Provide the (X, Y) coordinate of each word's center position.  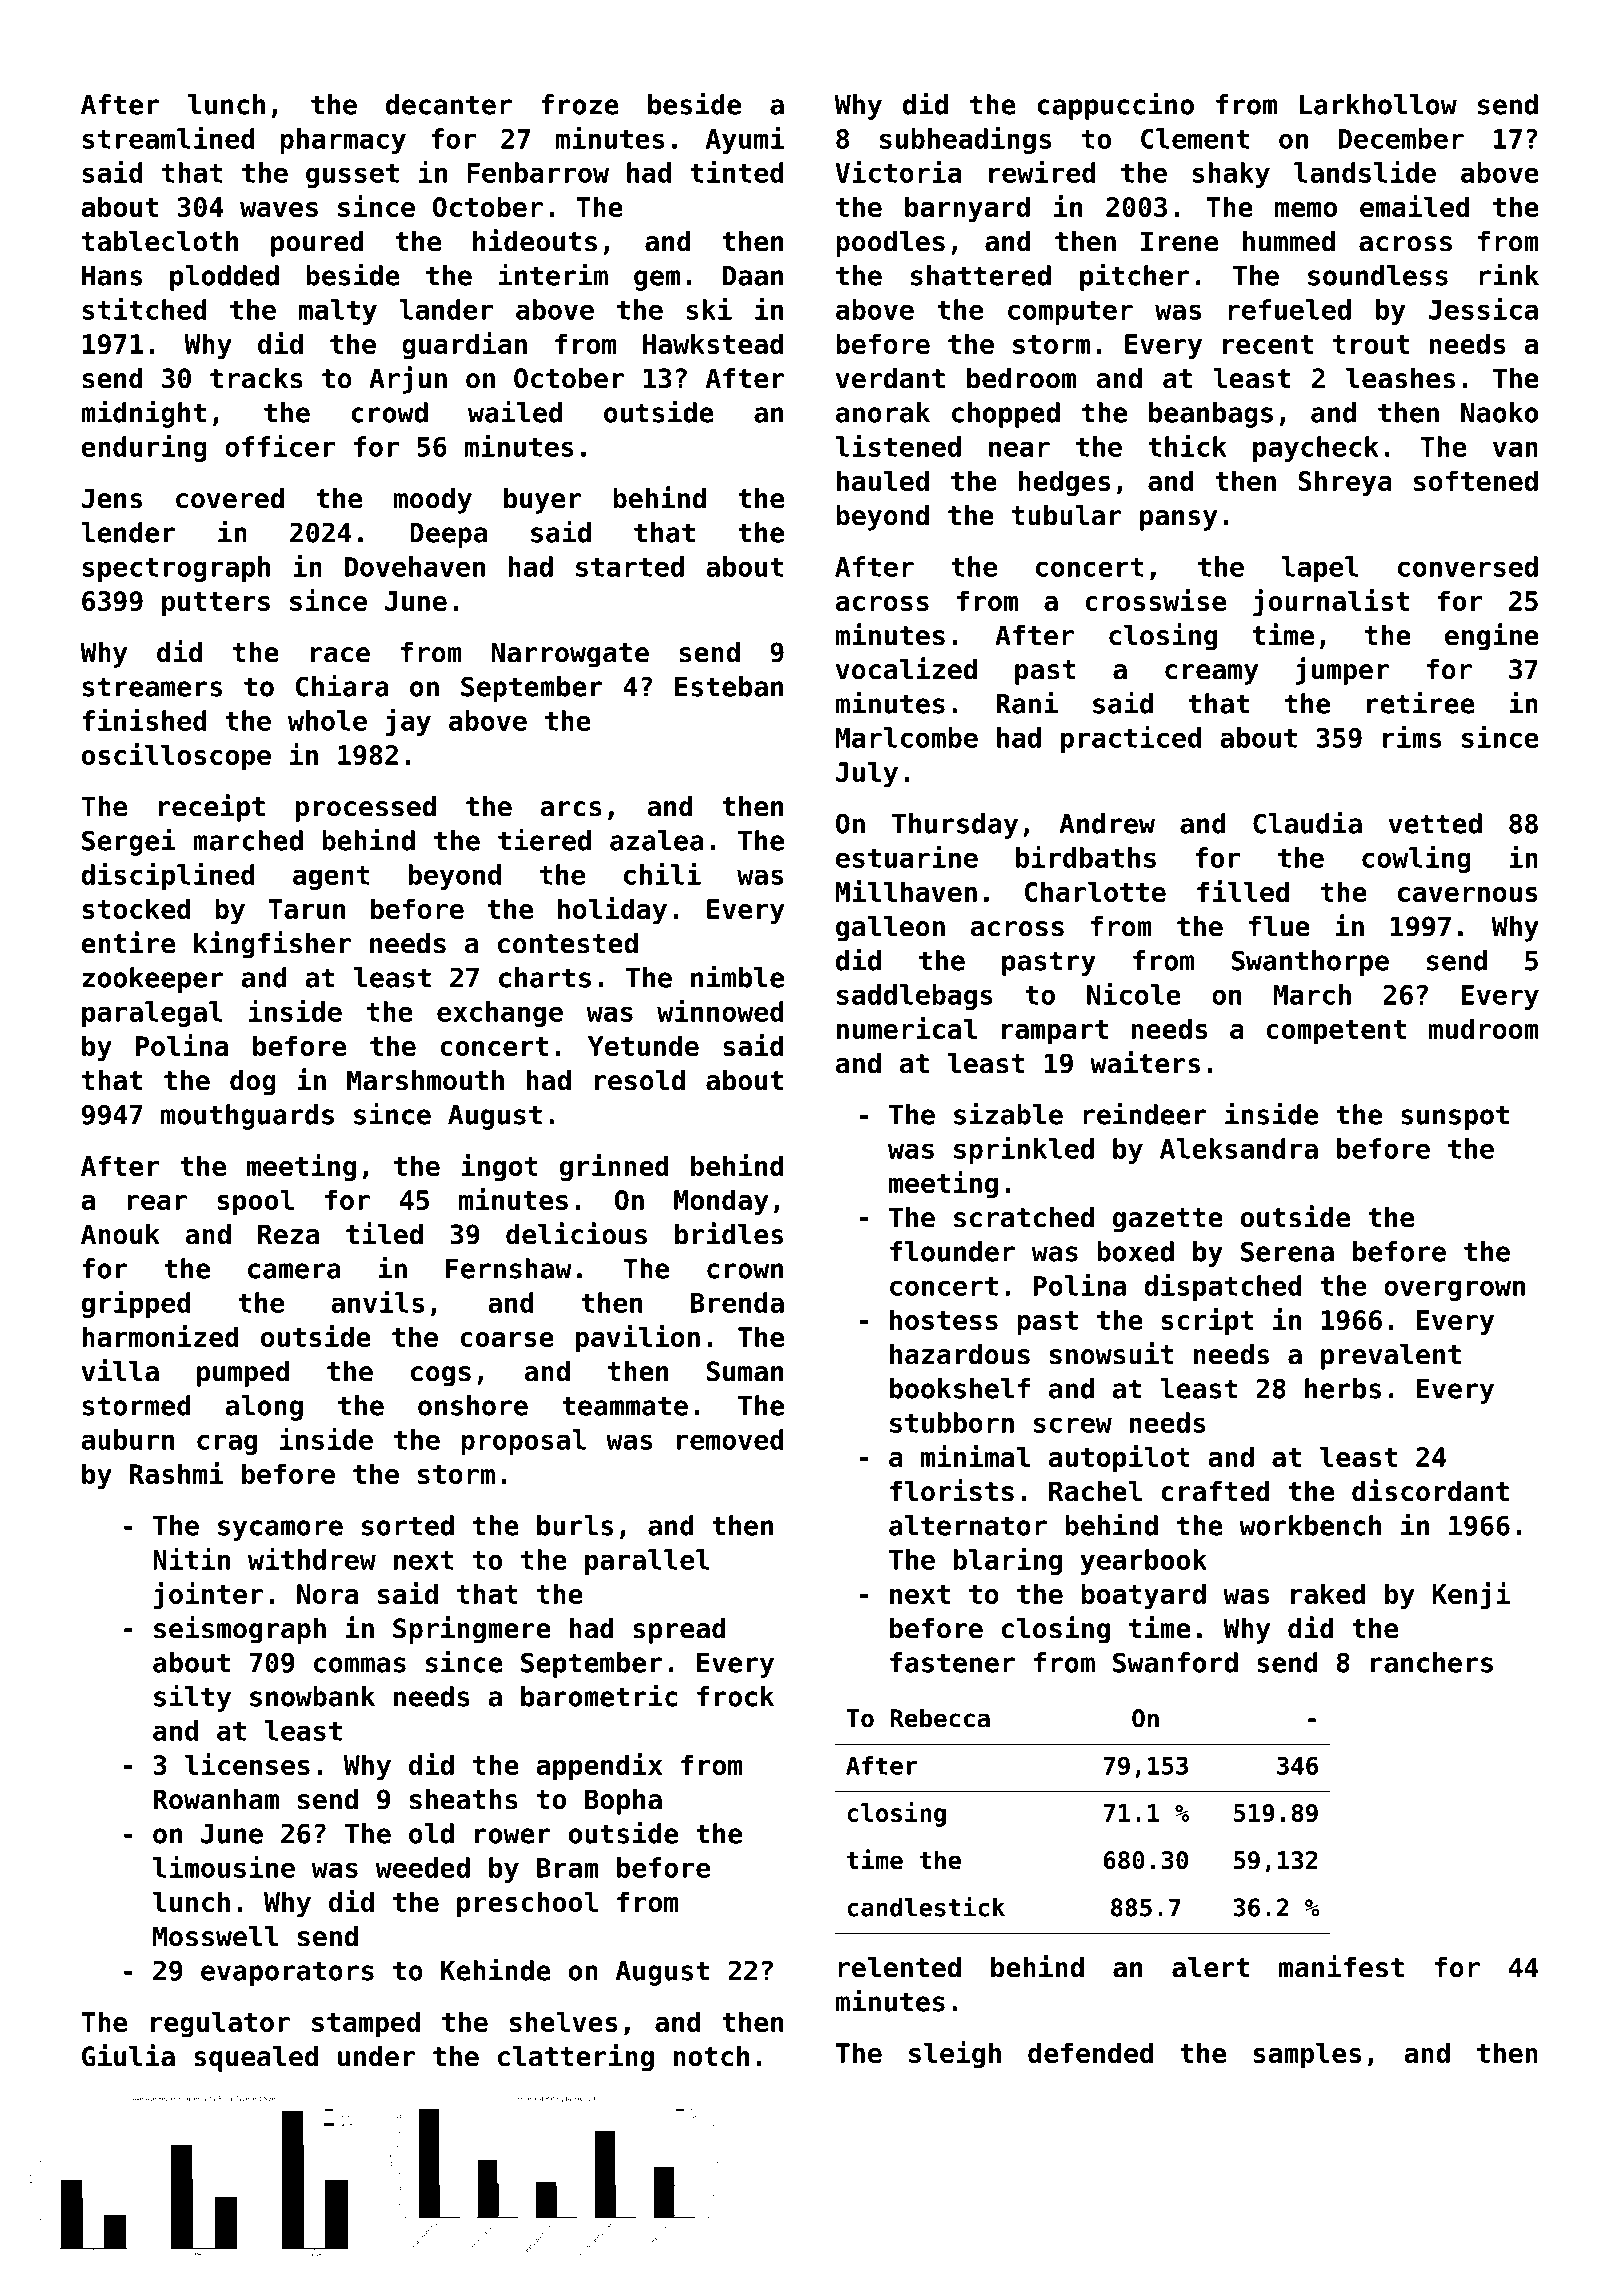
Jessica (1483, 309)
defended (1090, 2052)
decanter (449, 104)
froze (580, 104)
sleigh (955, 2054)
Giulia (128, 2055)
